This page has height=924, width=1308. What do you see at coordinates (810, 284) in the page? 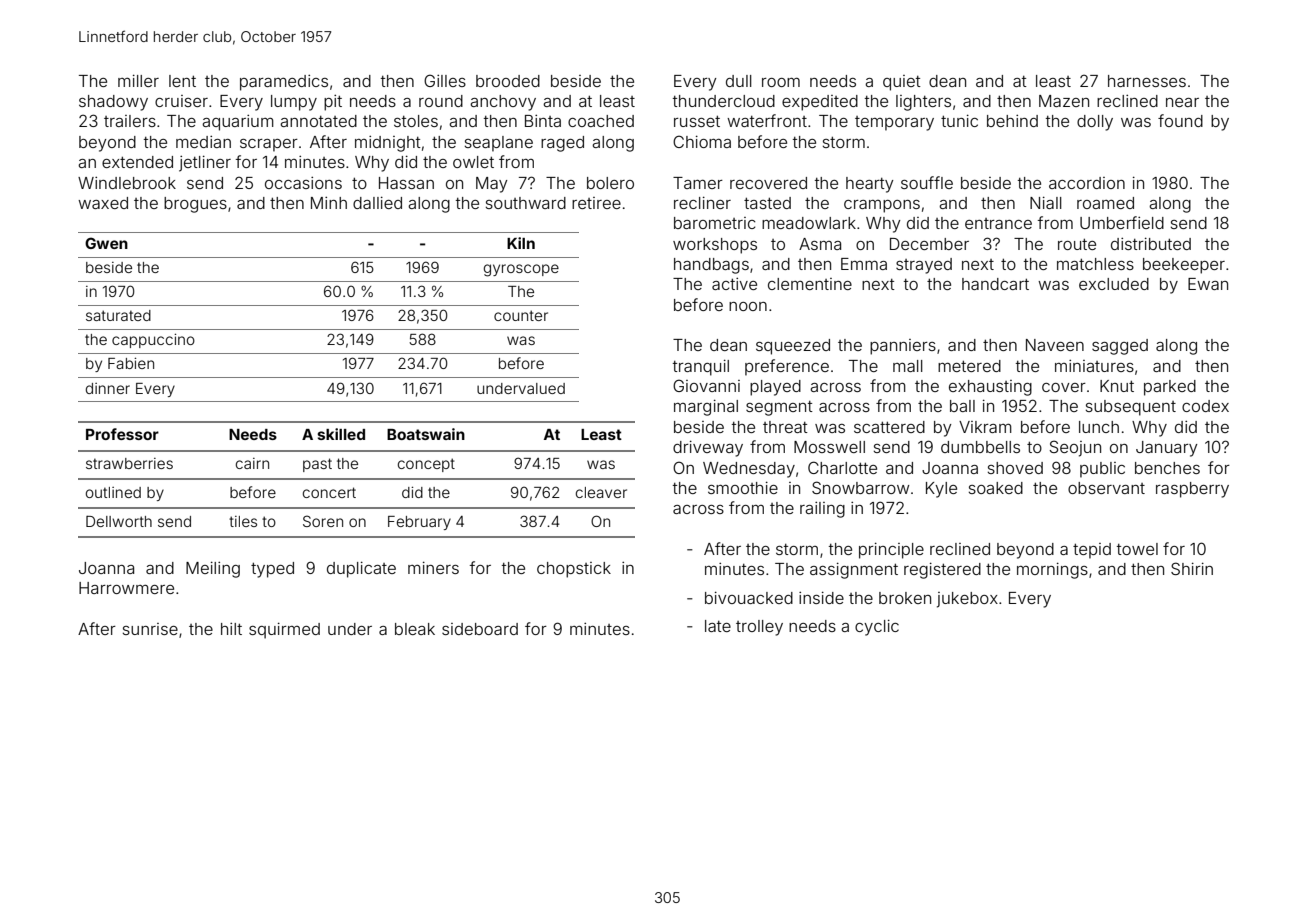
I see `clementine` at bounding box center [810, 284].
